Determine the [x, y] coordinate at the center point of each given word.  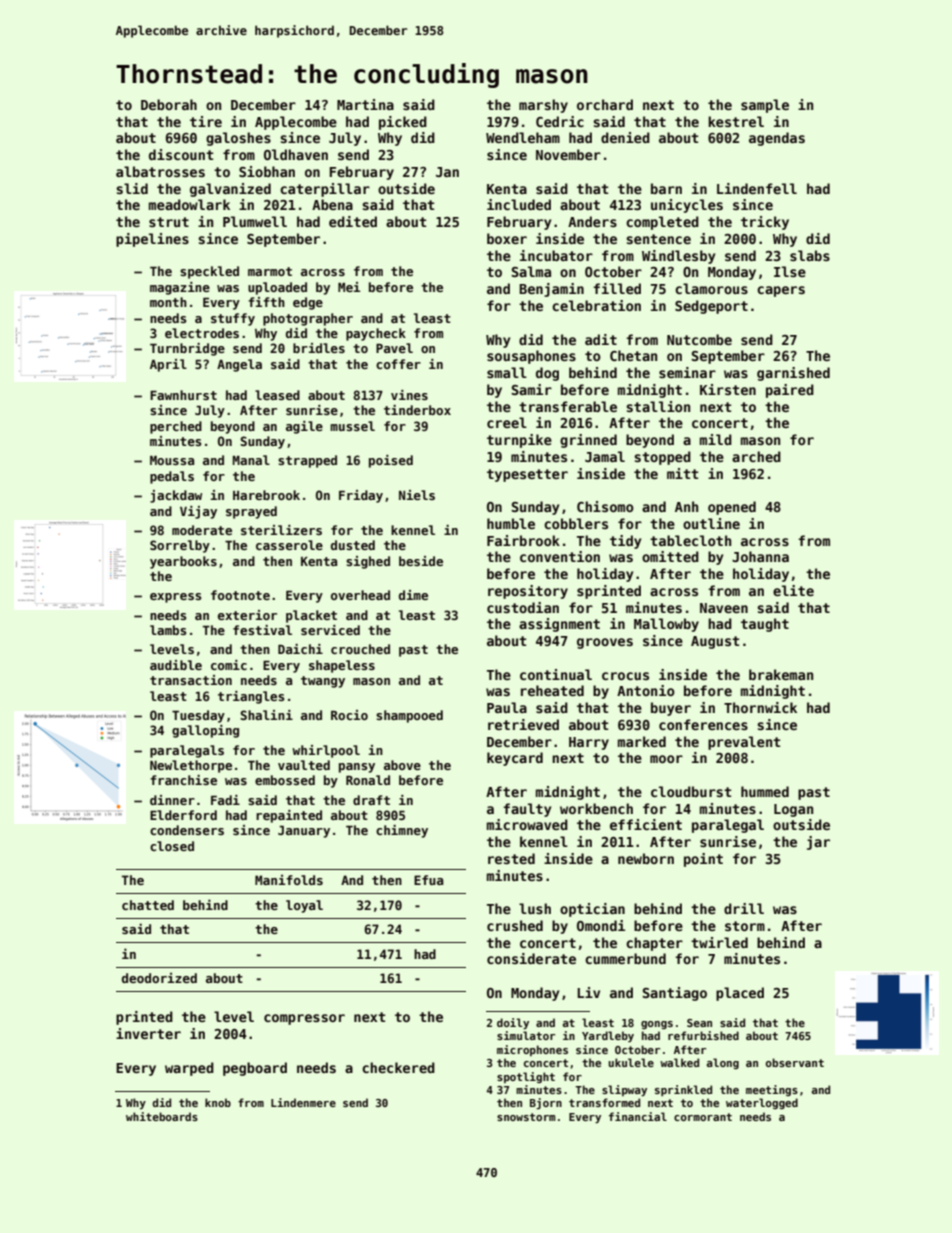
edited [353, 221]
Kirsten [728, 389]
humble [511, 523]
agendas [777, 139]
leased [277, 395]
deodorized [159, 977]
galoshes [238, 139]
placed [740, 994]
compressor [304, 1019]
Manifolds [289, 879]
